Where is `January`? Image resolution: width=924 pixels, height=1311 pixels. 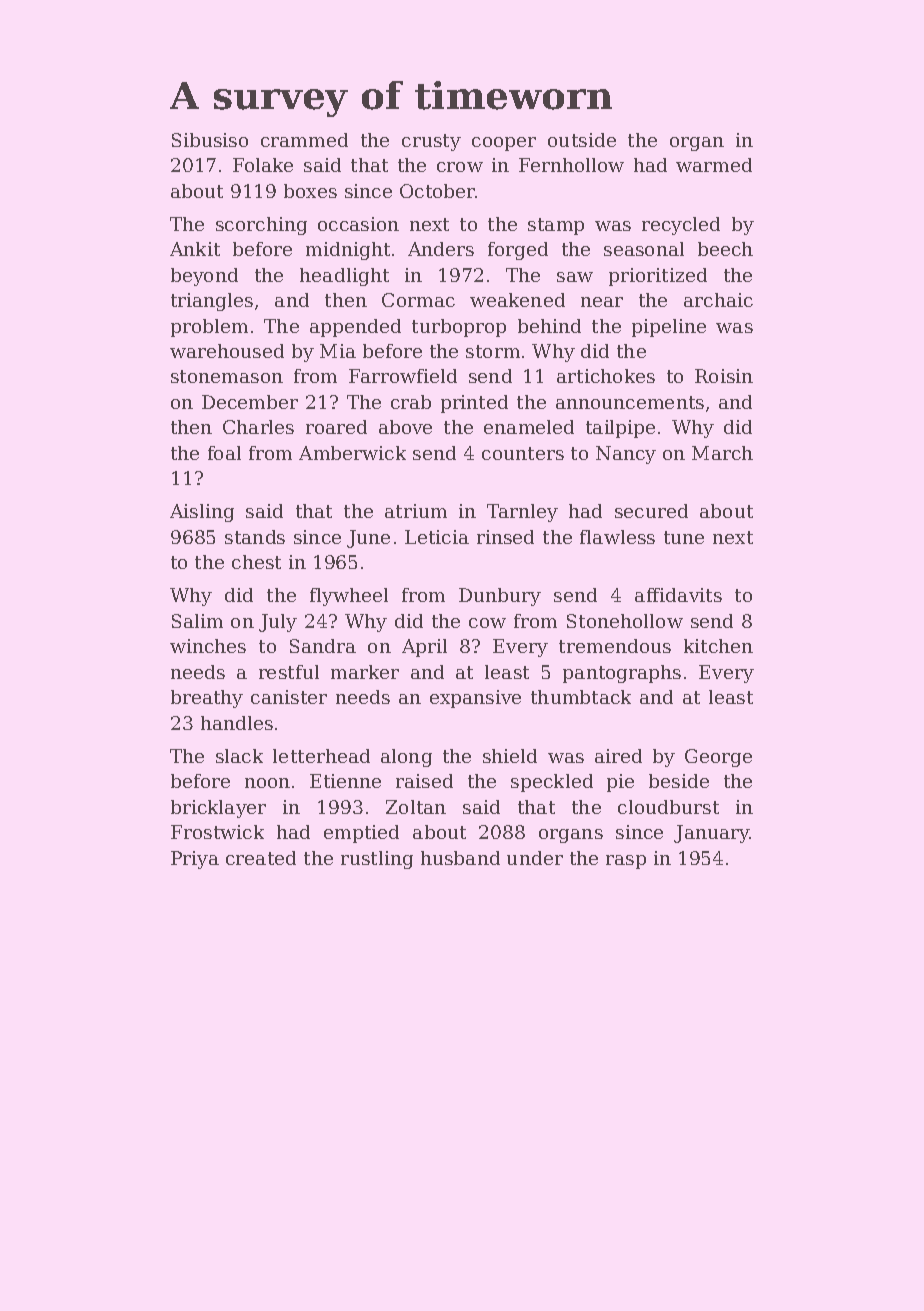 January is located at coordinates (712, 834).
